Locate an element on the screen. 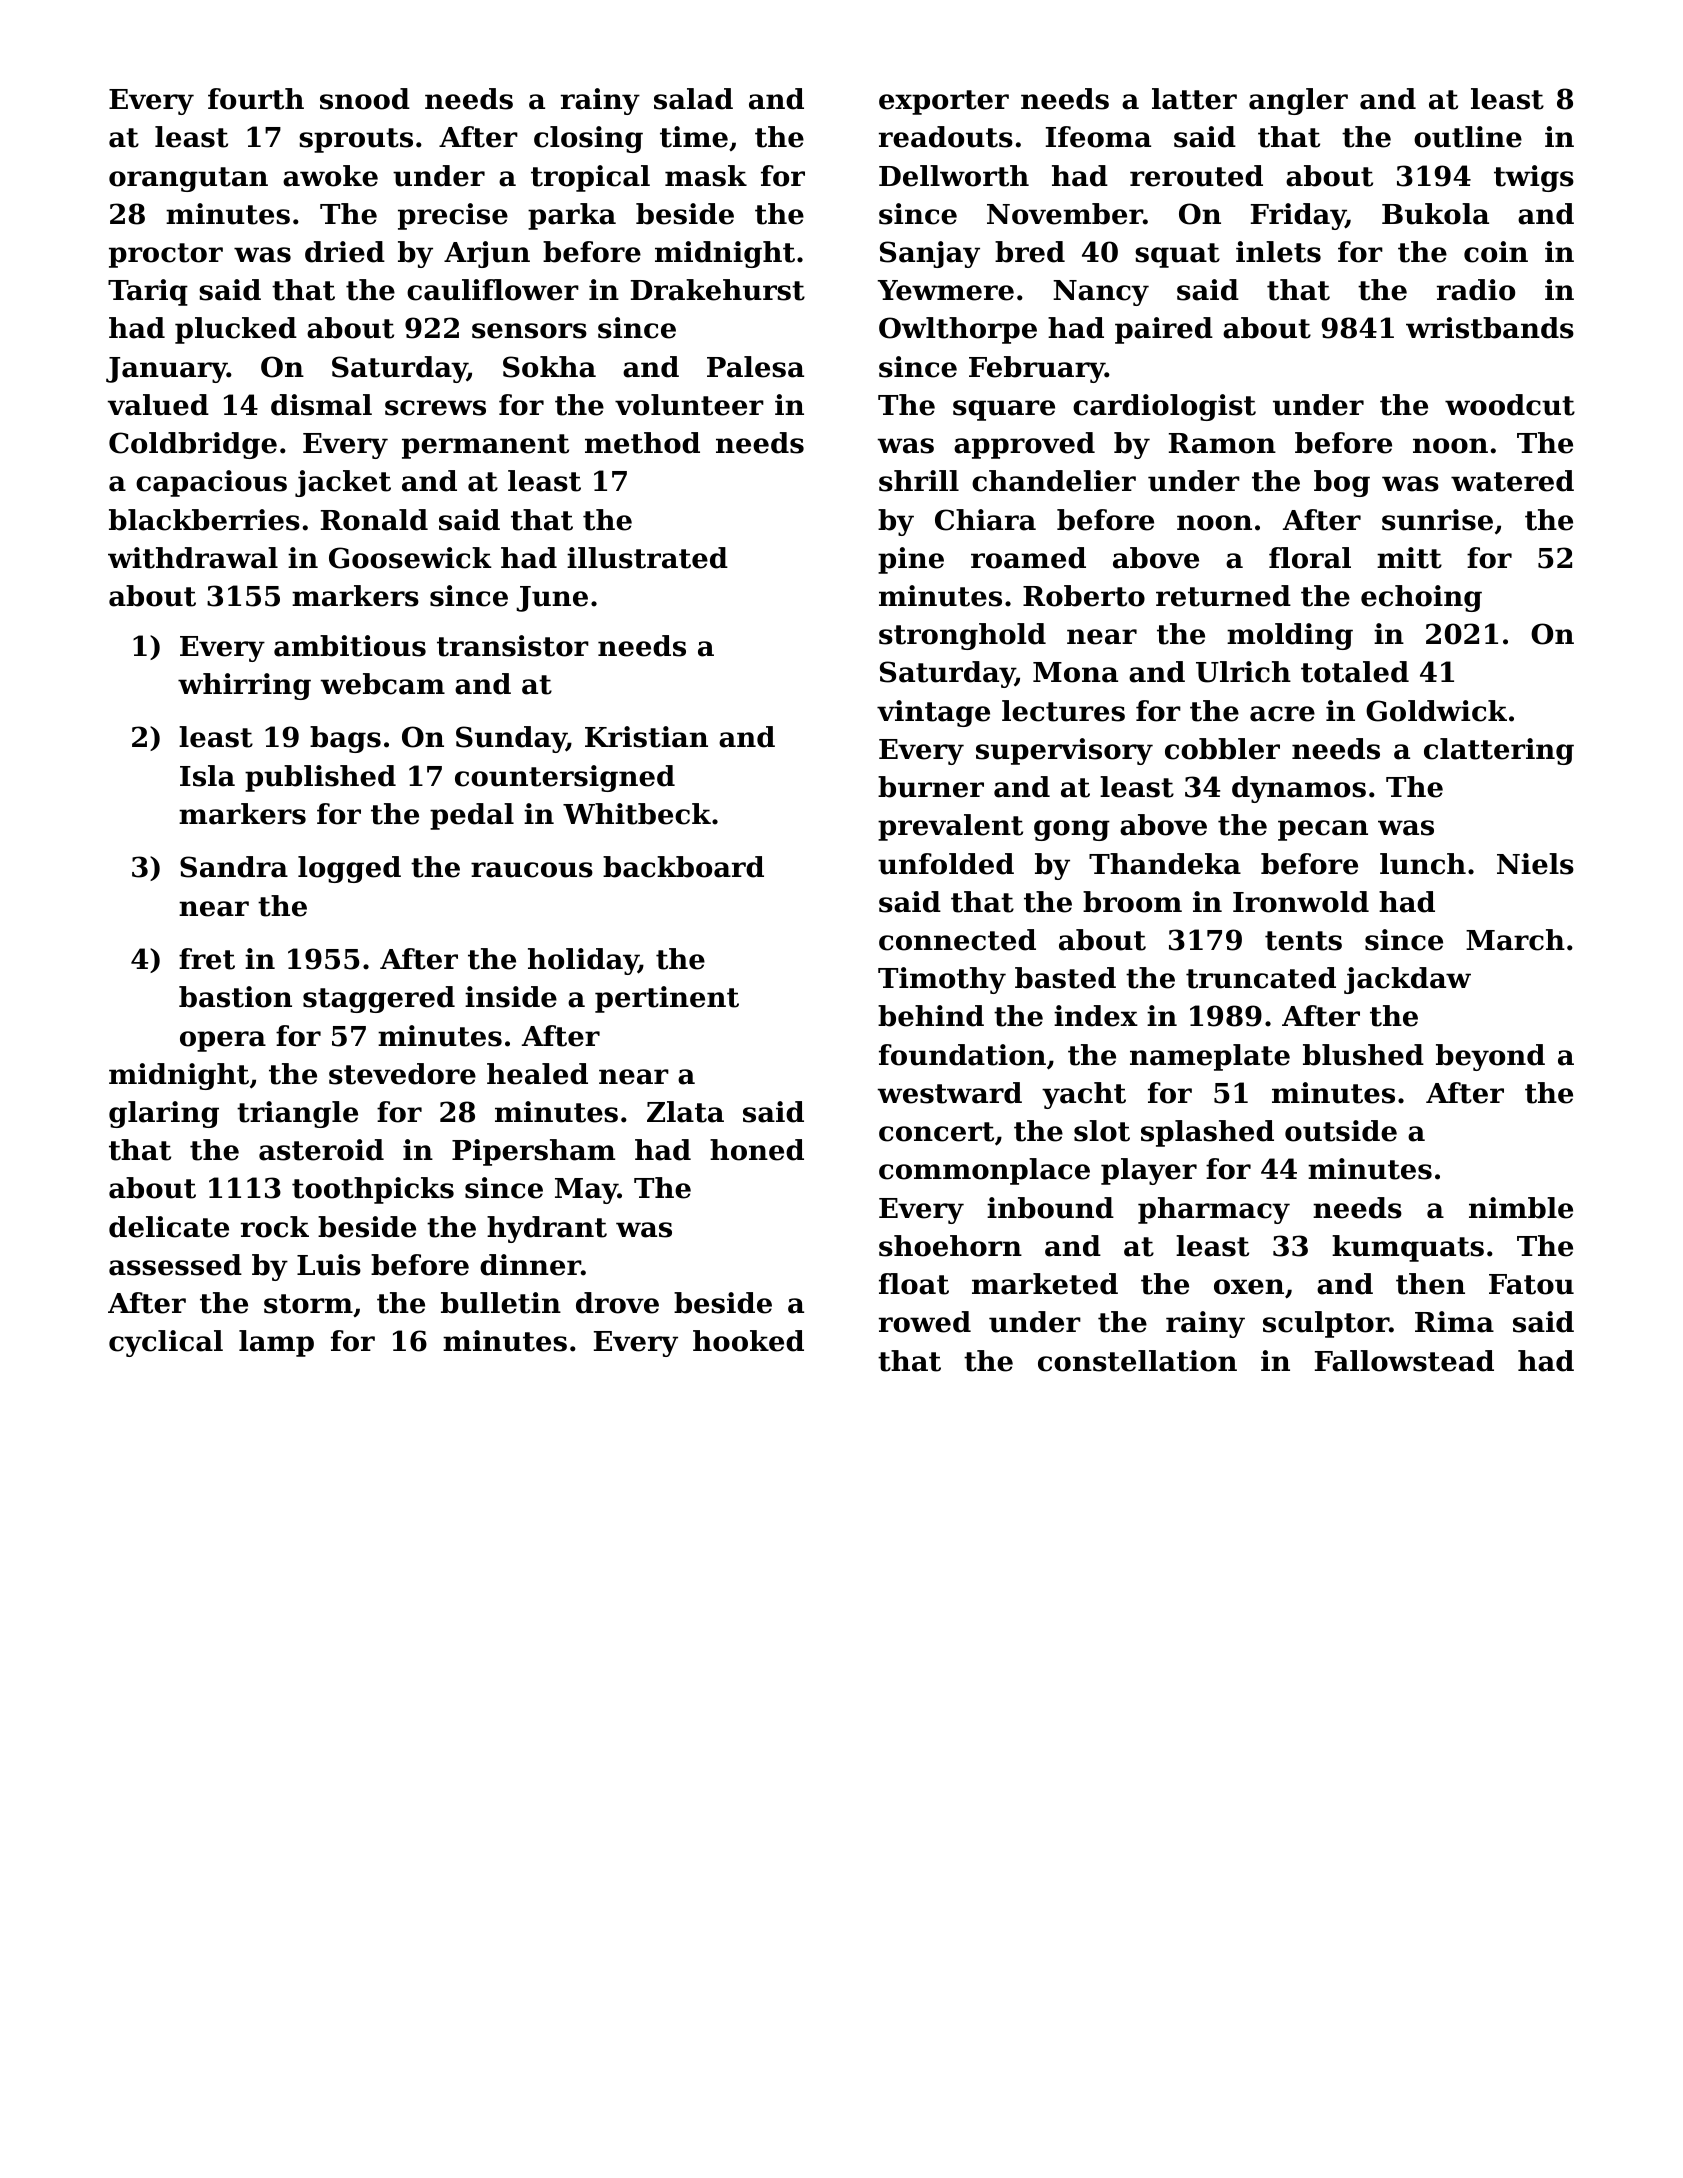 This screenshot has height=2178, width=1683. lamp is located at coordinates (276, 1343).
